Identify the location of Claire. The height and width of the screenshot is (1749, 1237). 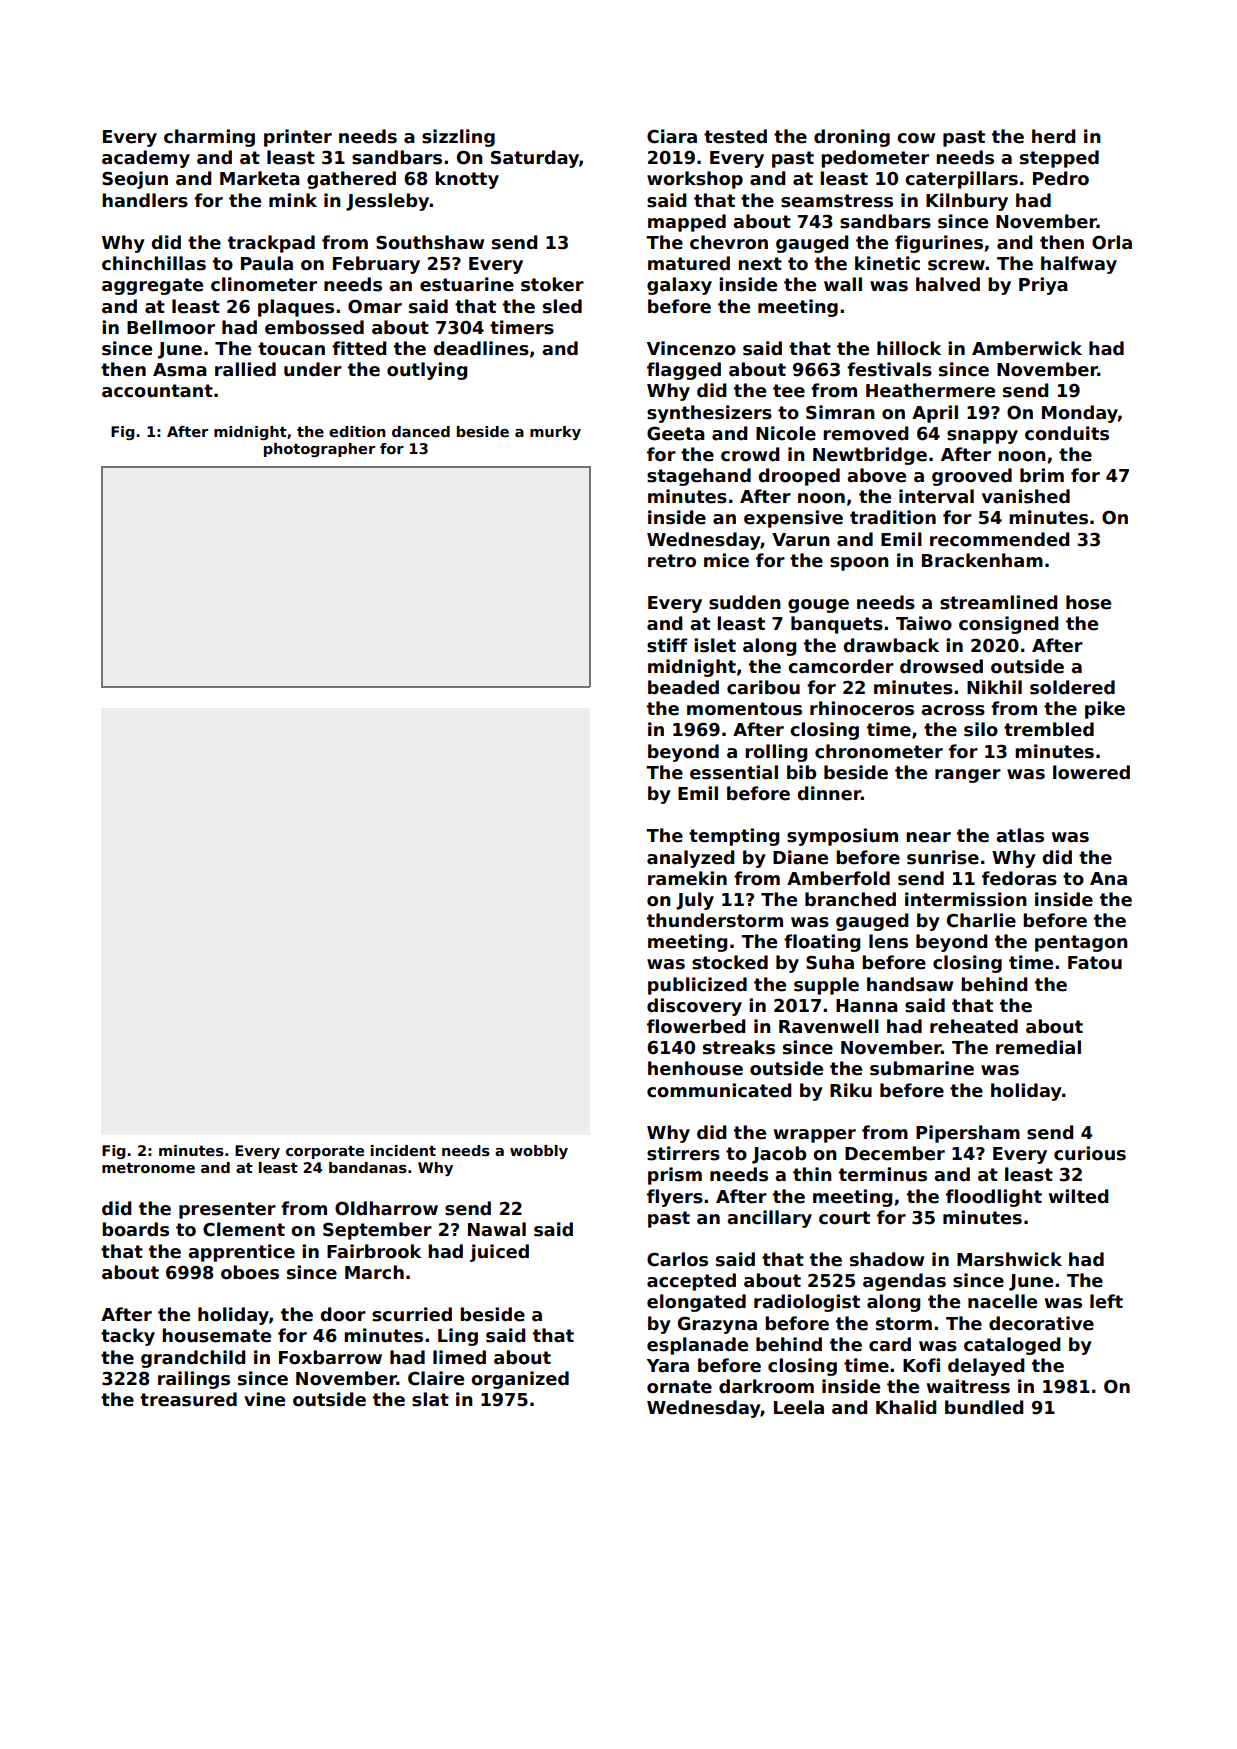
(436, 1378).
